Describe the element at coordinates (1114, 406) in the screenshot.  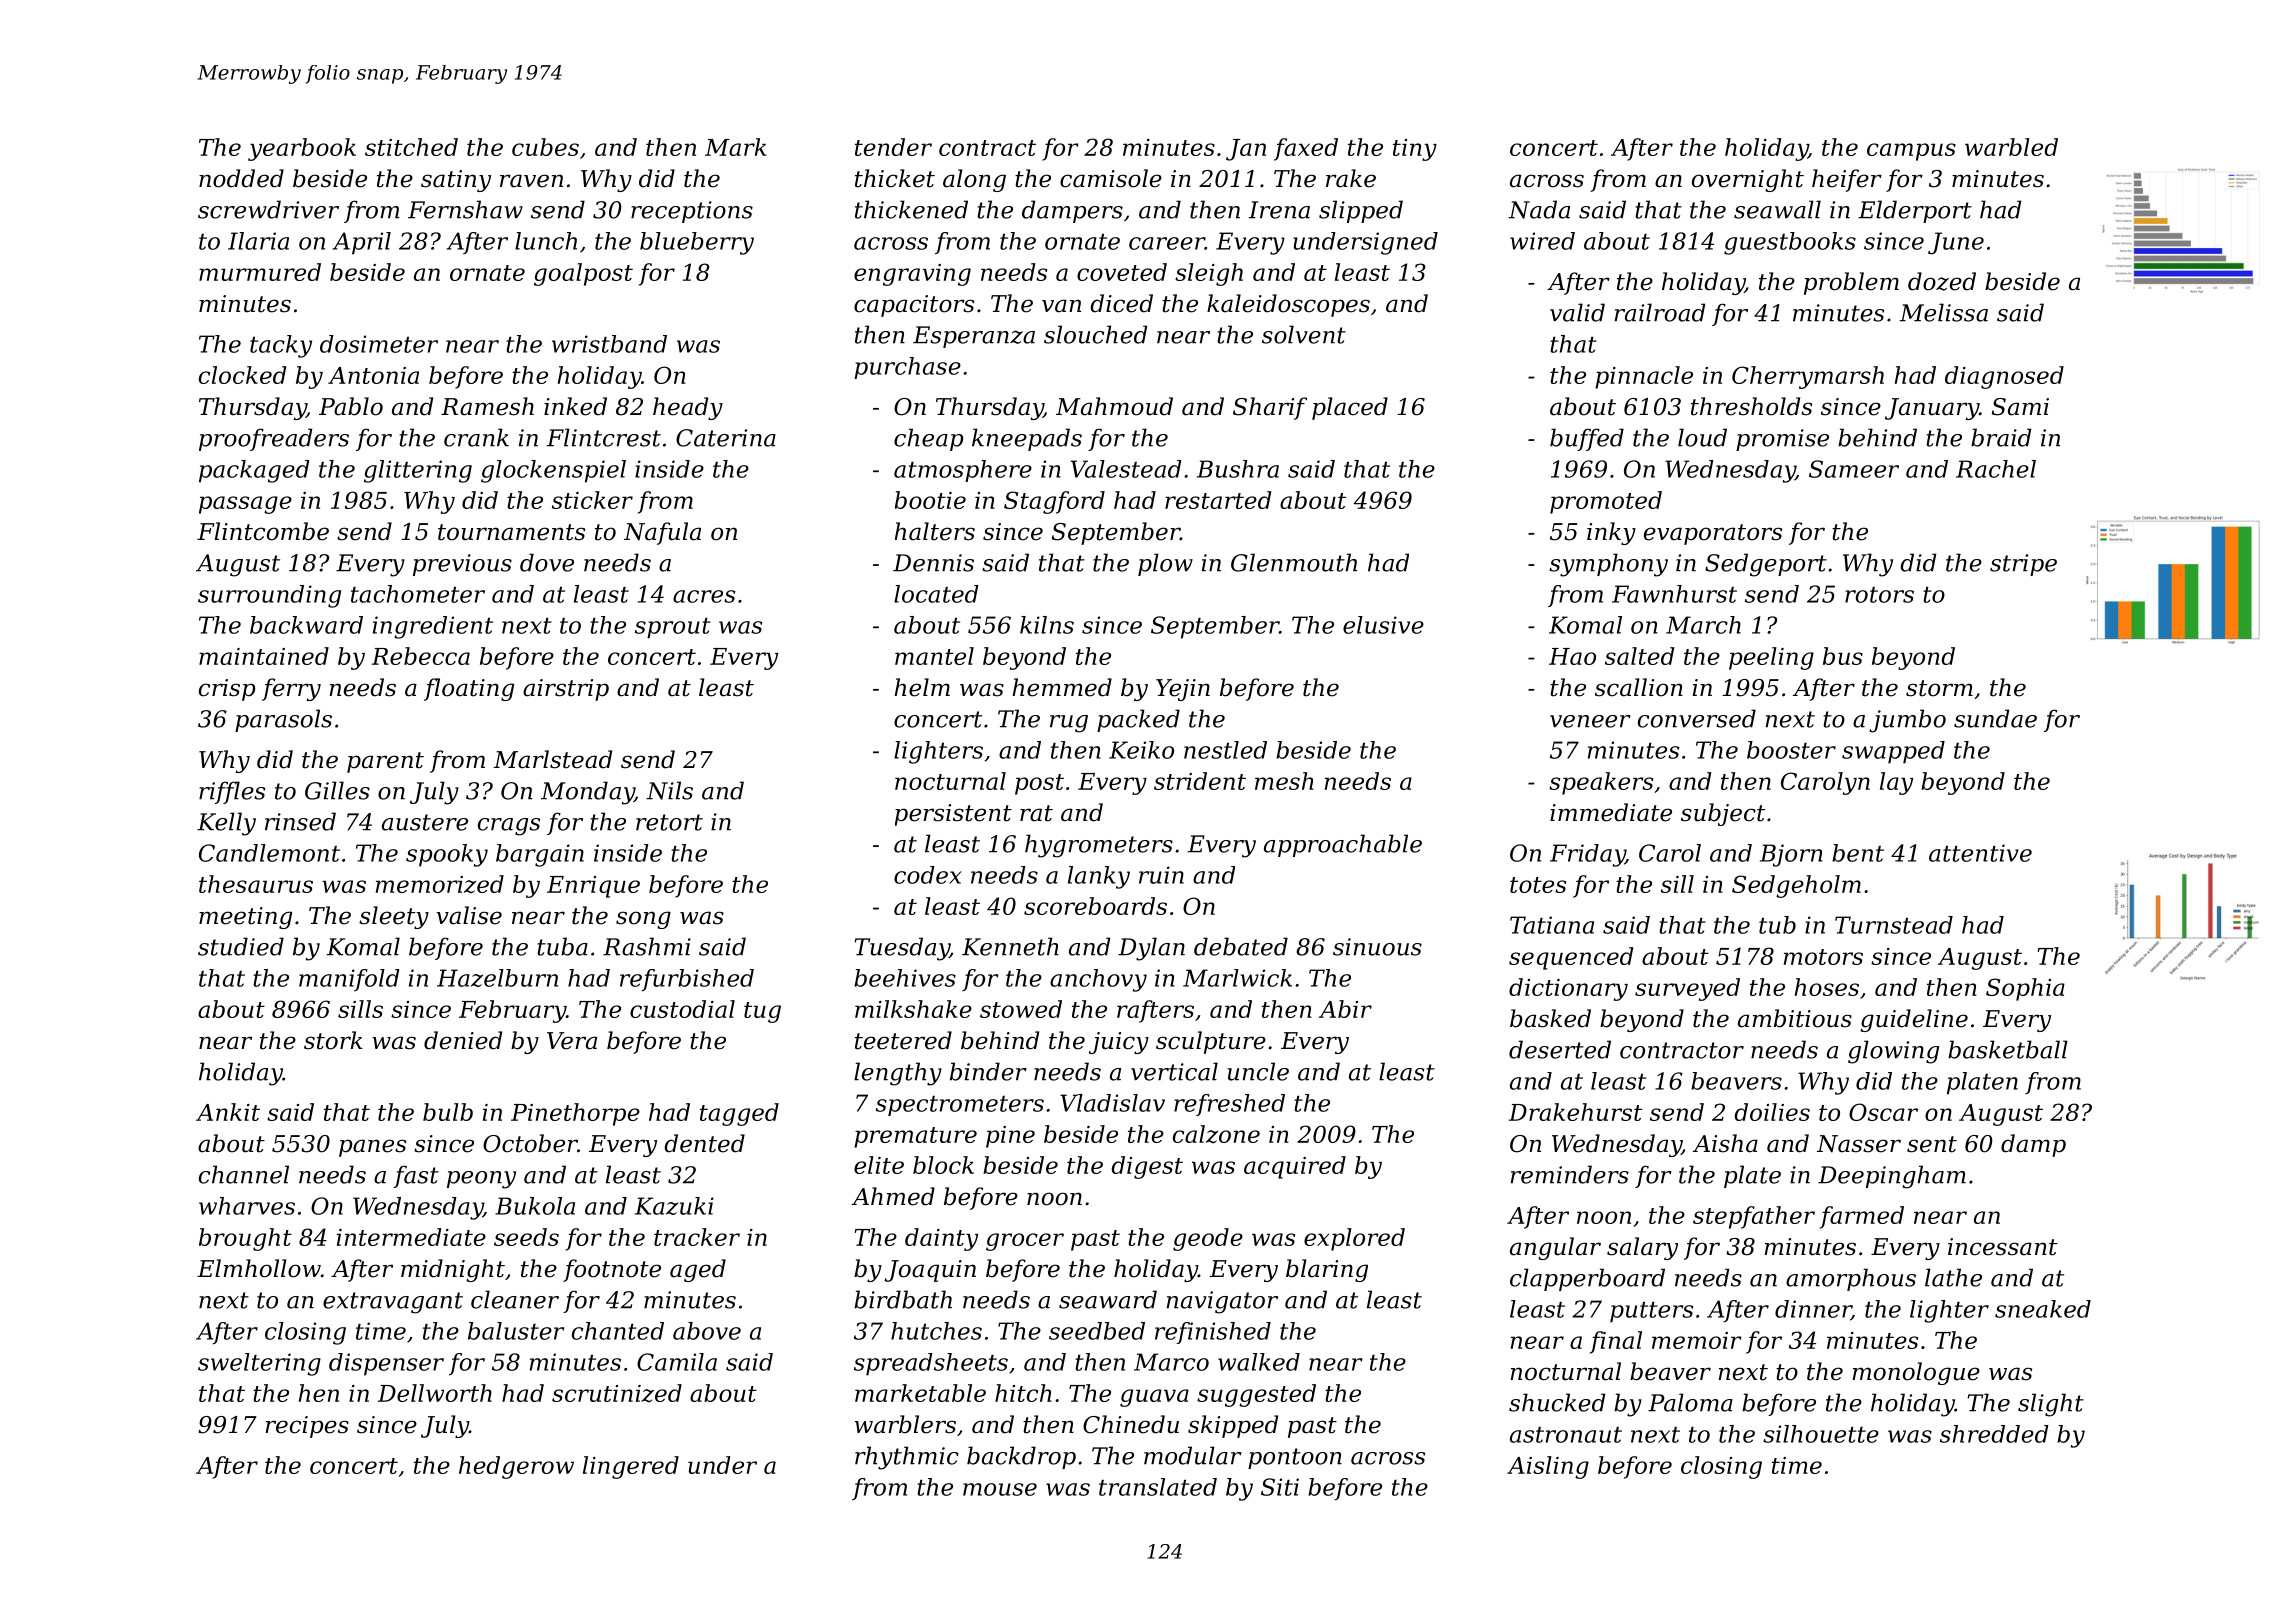
I see `Mahmoud` at that location.
